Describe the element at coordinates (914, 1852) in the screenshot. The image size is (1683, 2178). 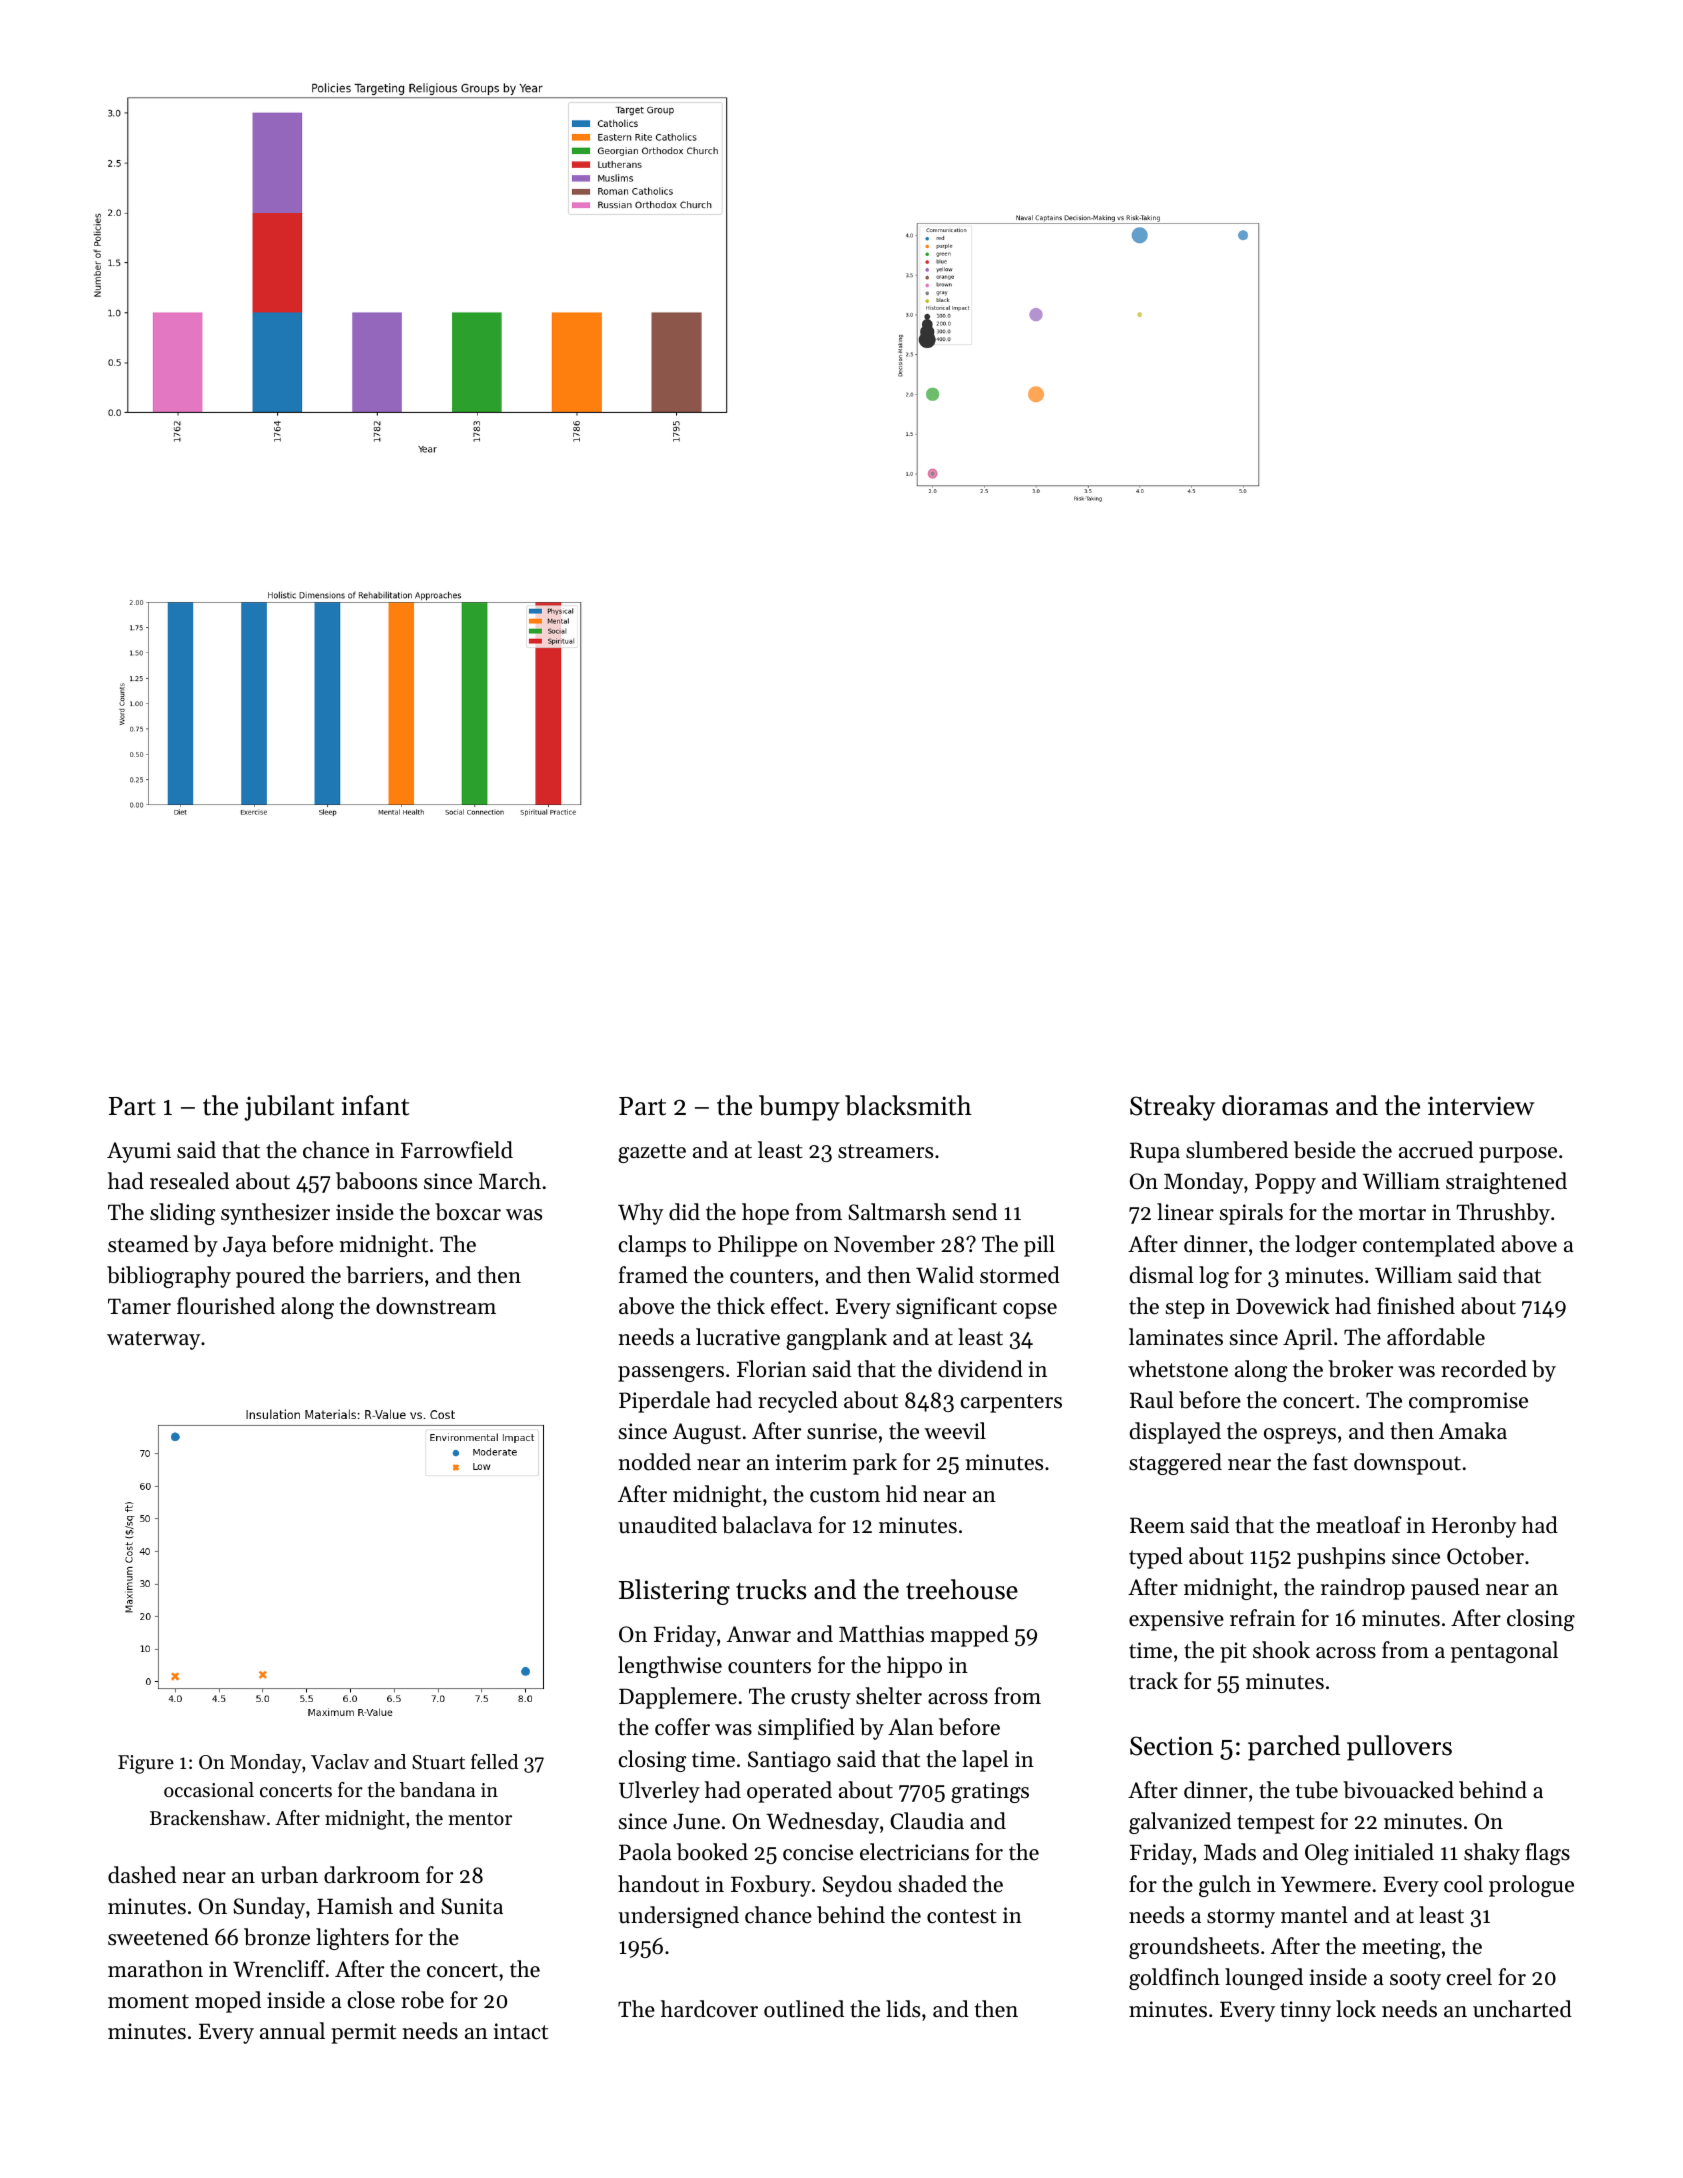
I see `electricians` at that location.
